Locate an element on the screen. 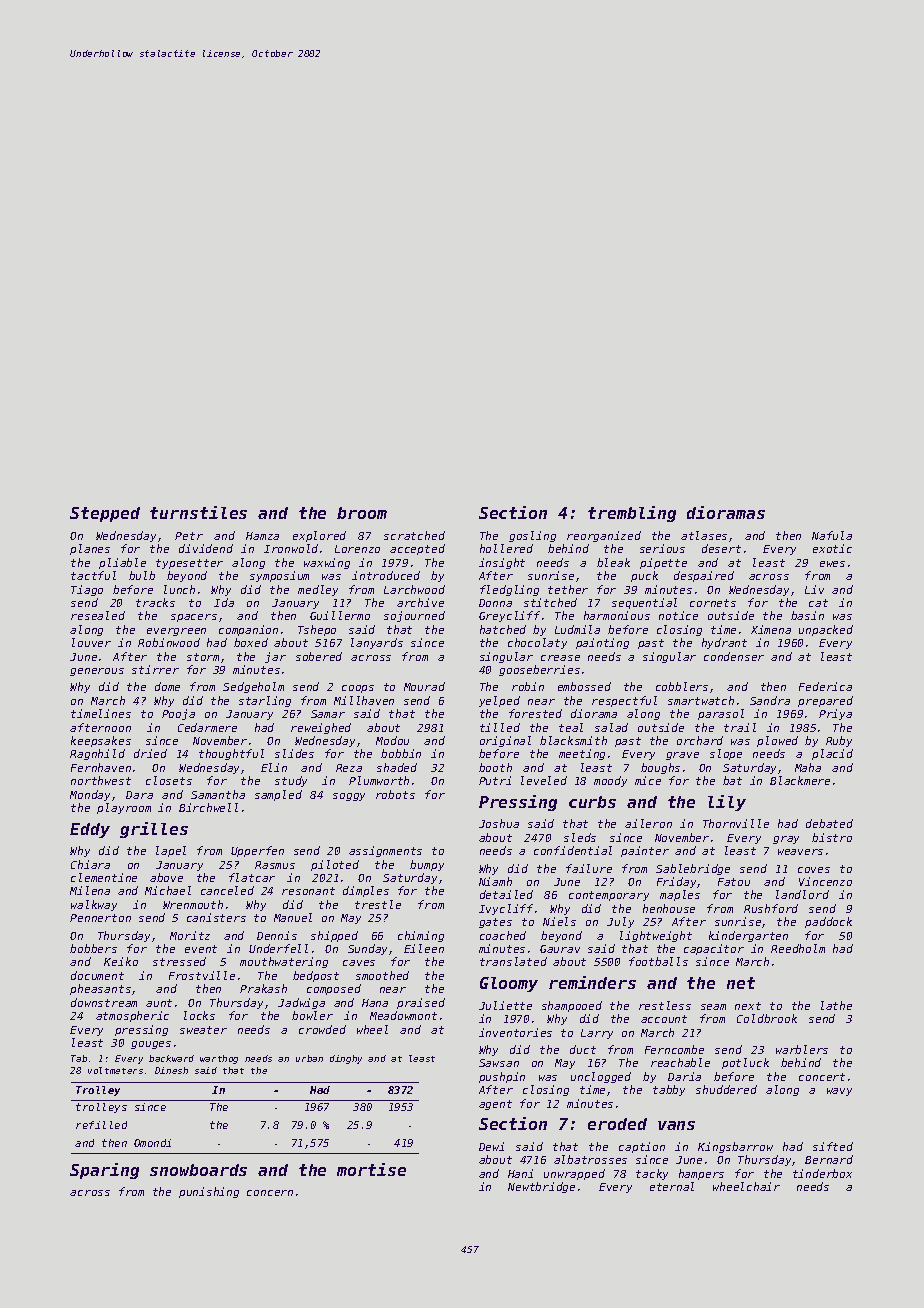  atlases is located at coordinates (704, 535).
